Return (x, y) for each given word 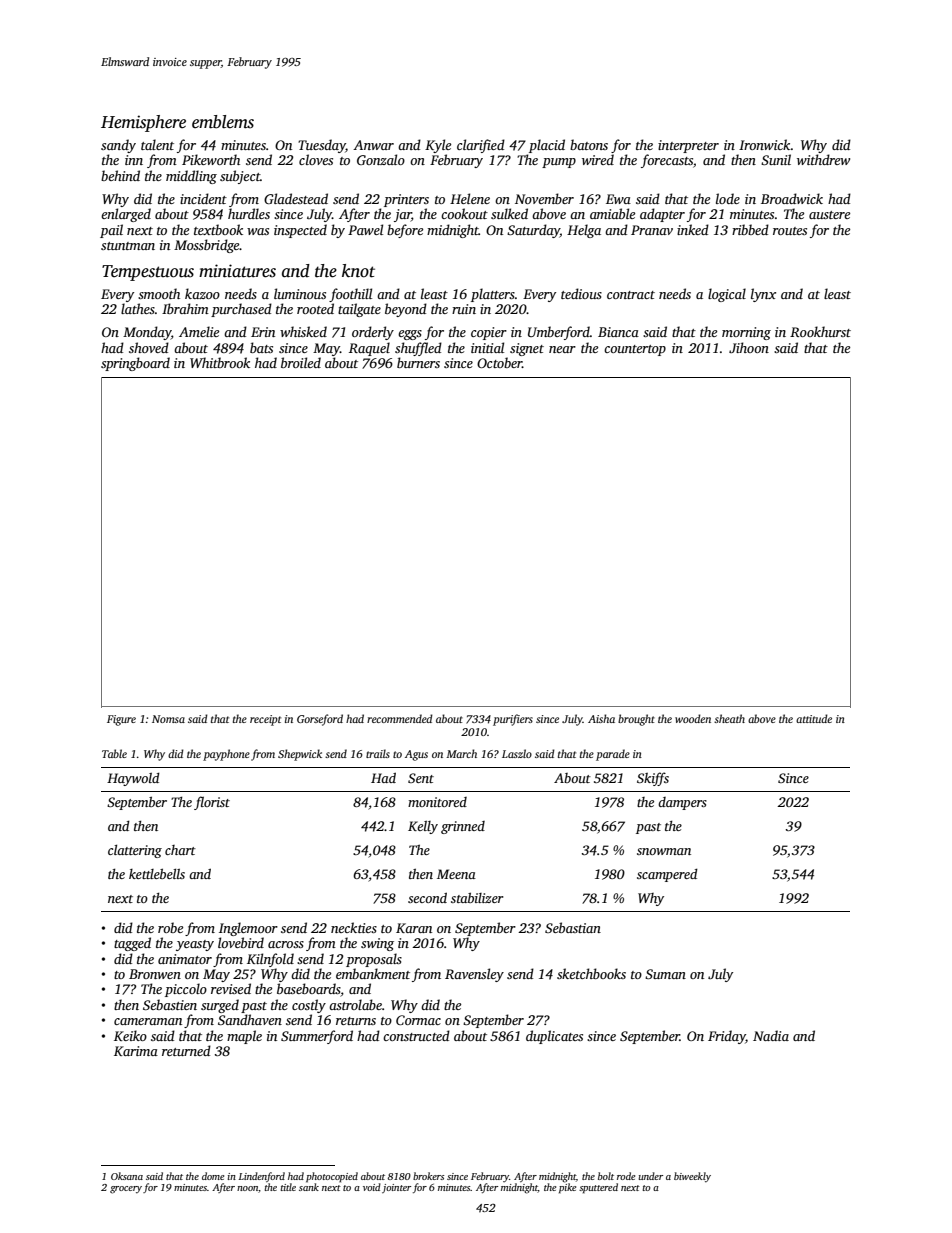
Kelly (423, 827)
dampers (682, 803)
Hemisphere (143, 123)
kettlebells (157, 873)
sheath (729, 718)
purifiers (513, 720)
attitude (814, 718)
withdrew (823, 159)
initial (487, 347)
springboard (135, 364)
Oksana (127, 1176)
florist (212, 803)
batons (589, 144)
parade (613, 755)
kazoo (202, 293)
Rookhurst (820, 331)
